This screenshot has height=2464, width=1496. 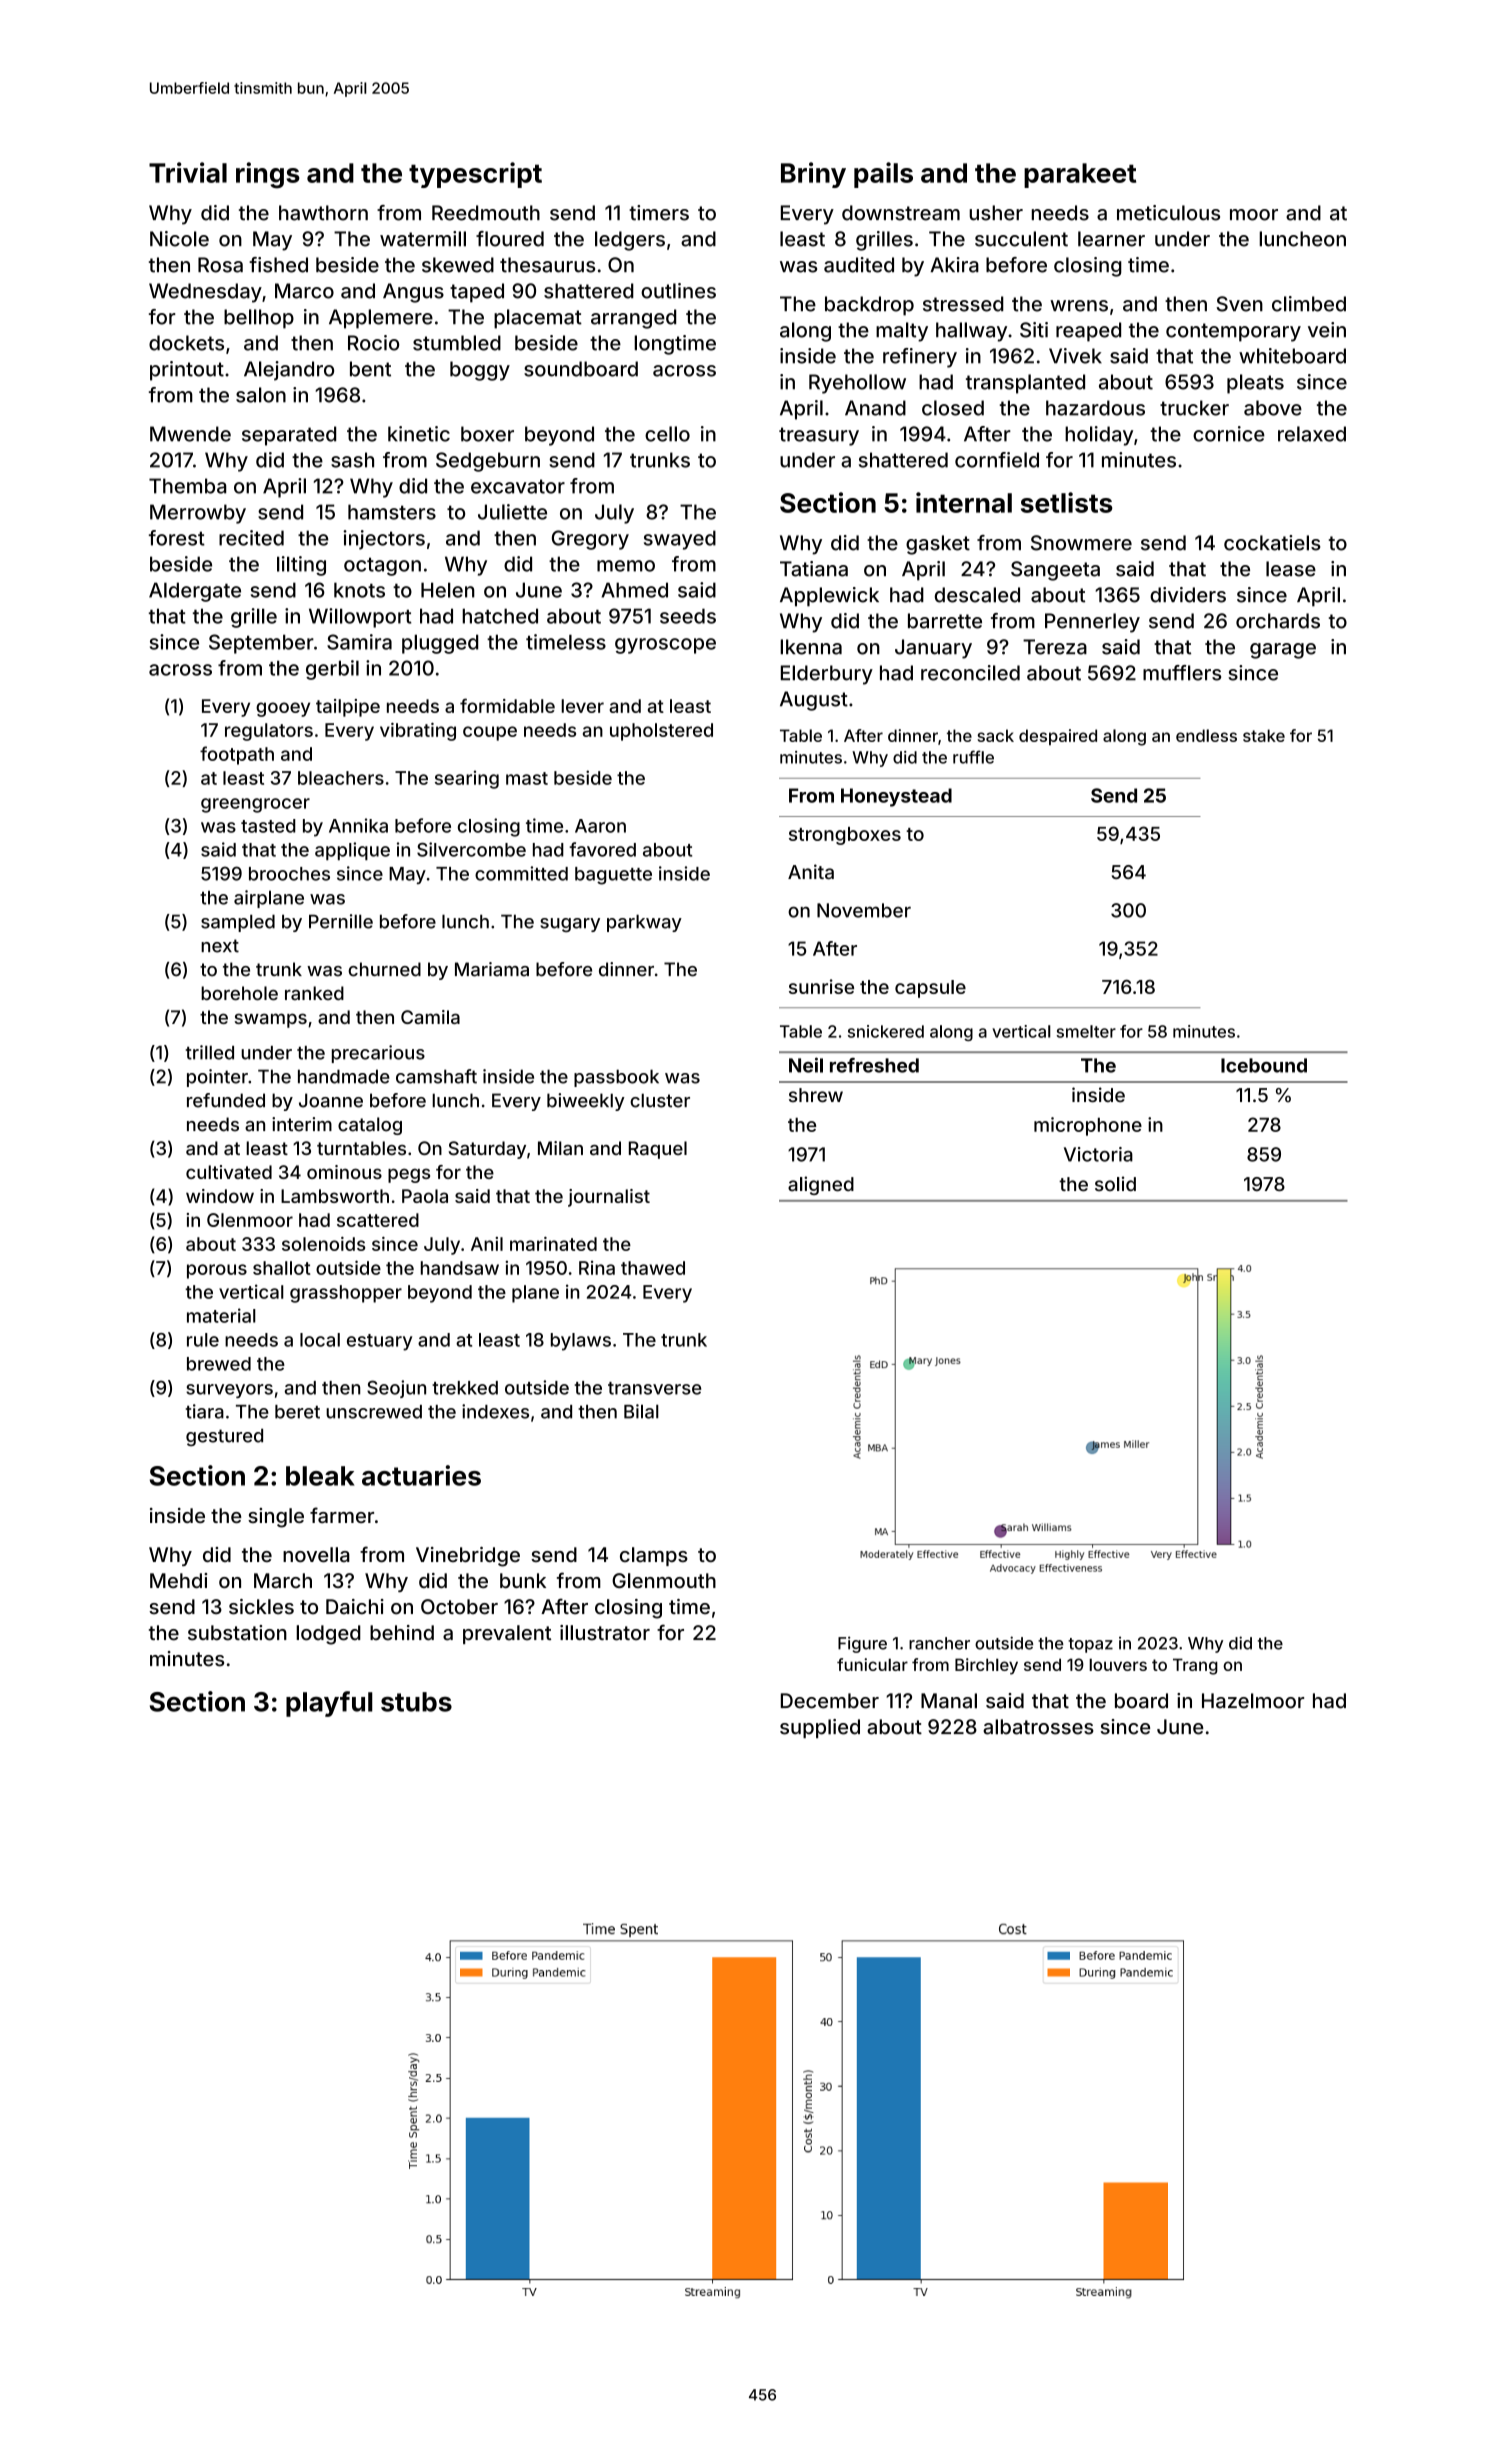 I want to click on Icebound, so click(x=1264, y=1065).
